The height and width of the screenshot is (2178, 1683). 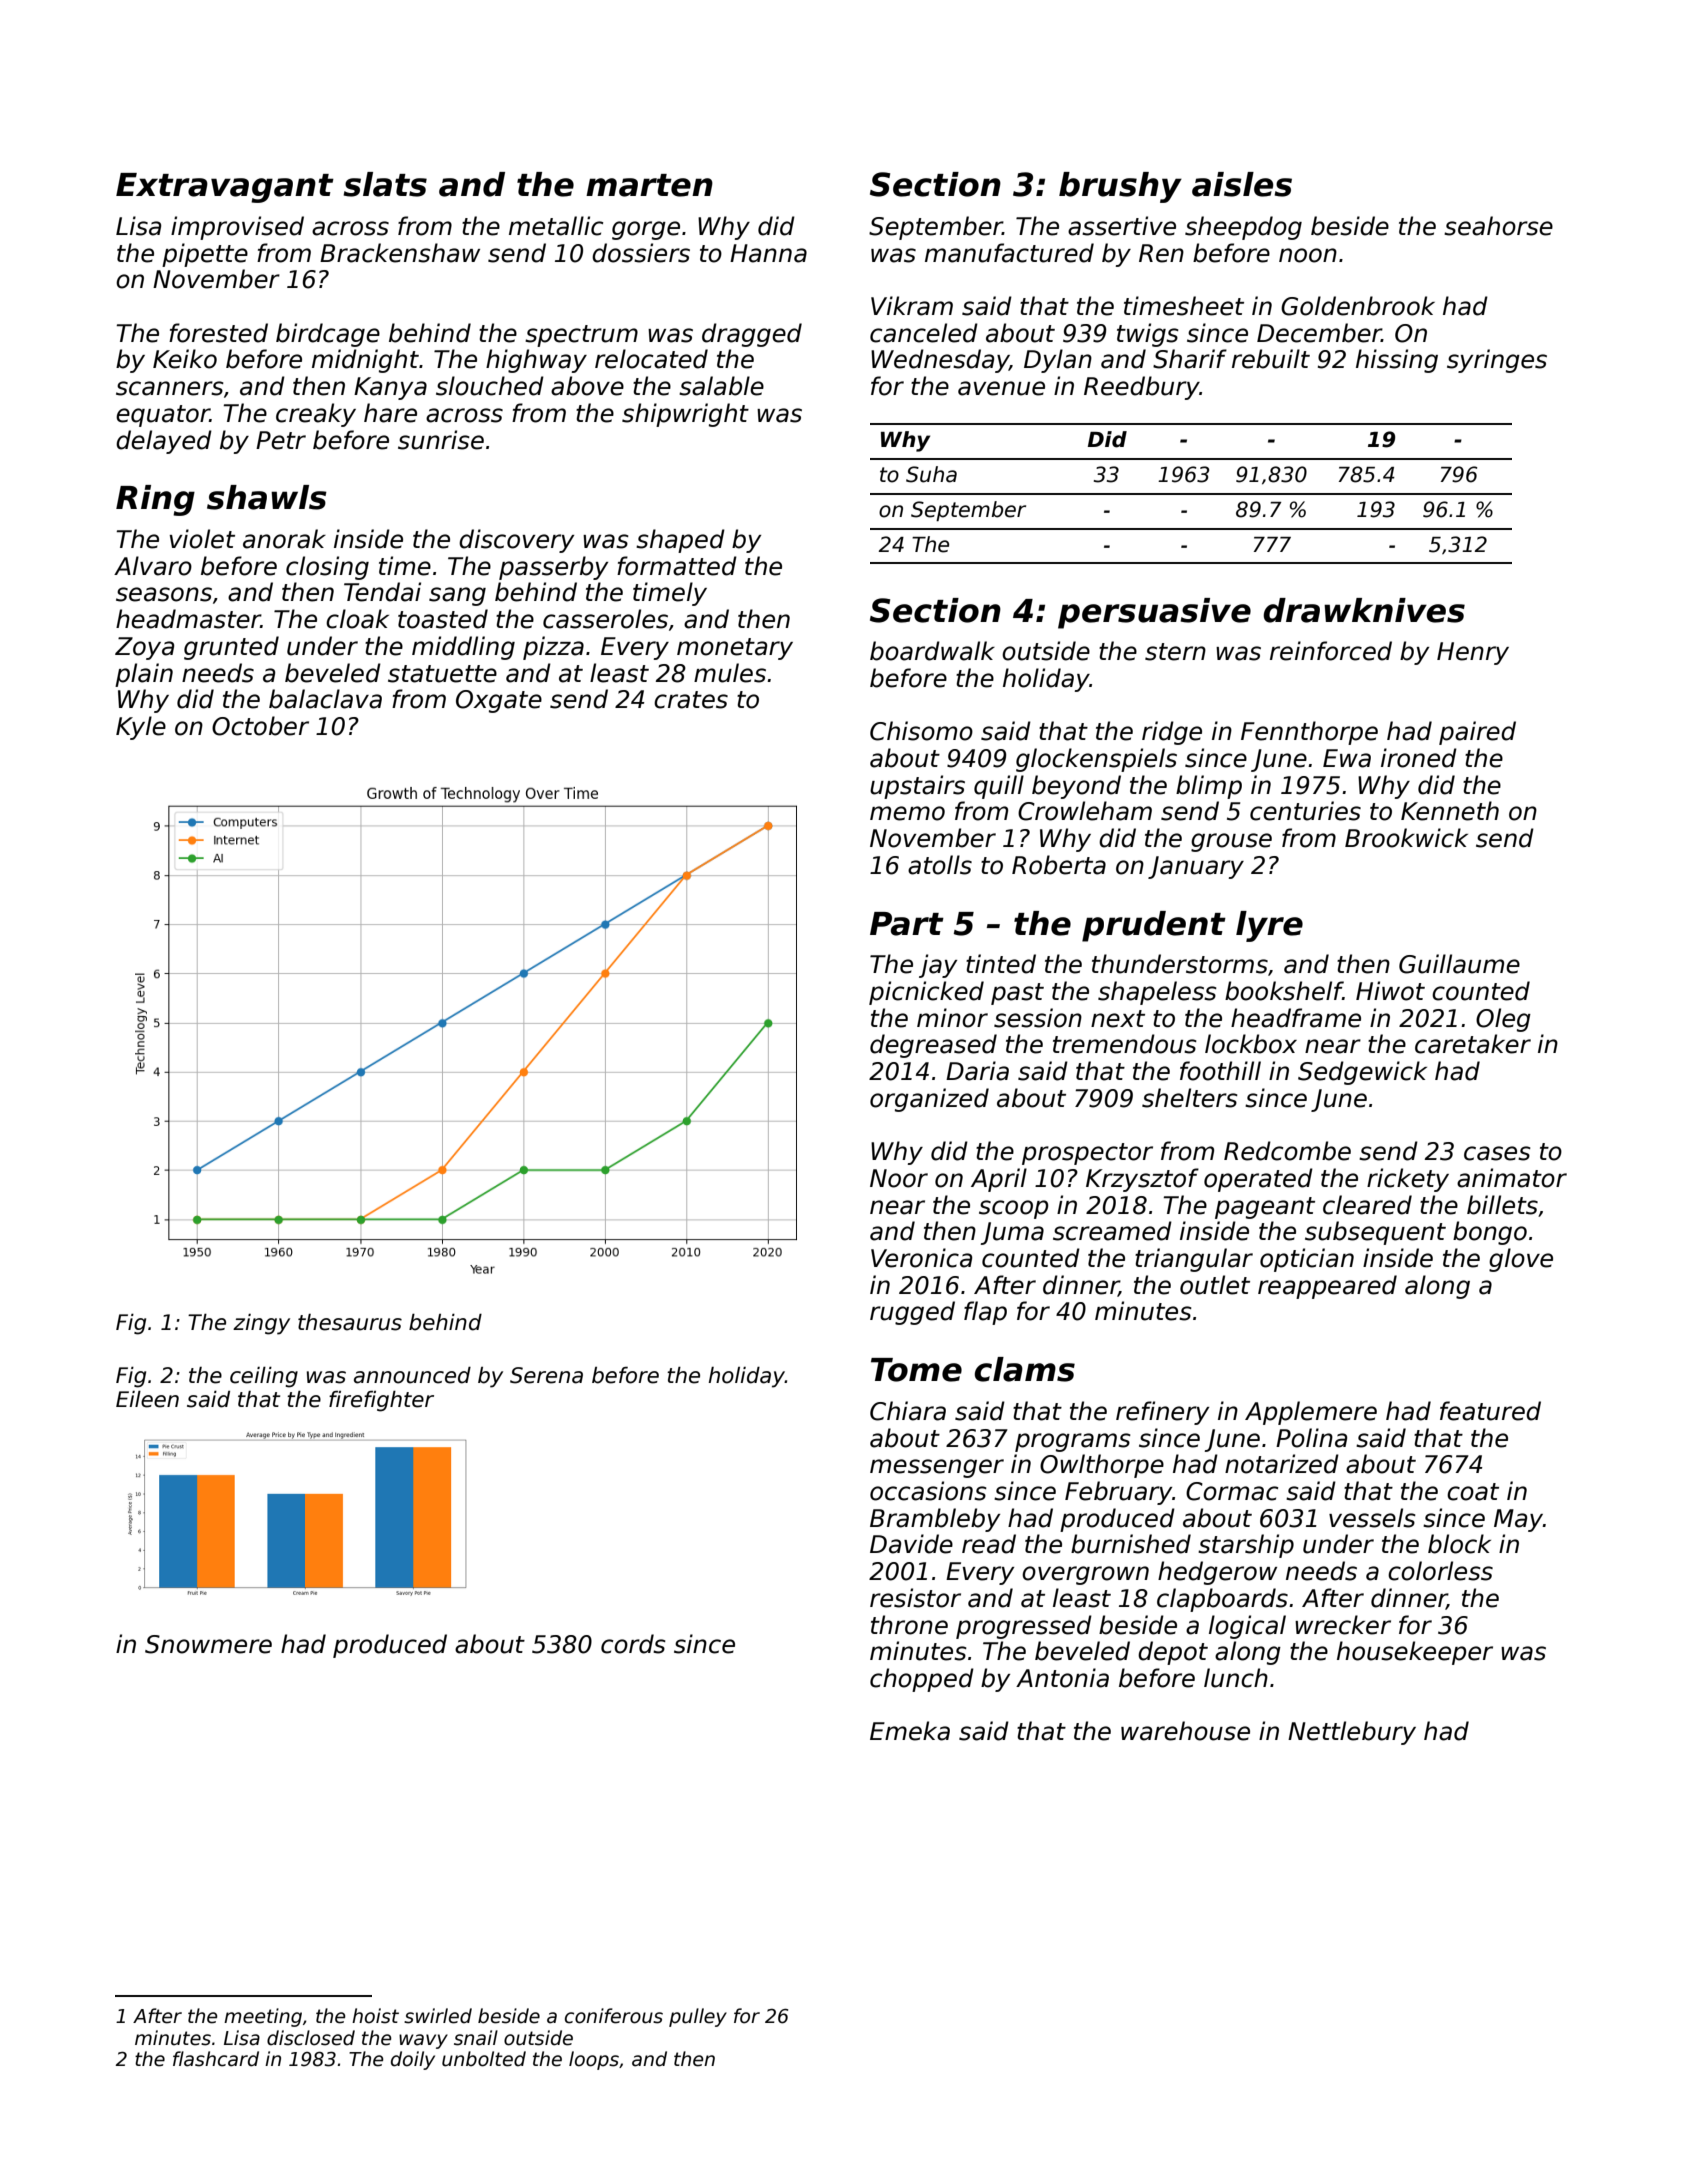 I want to click on Cormac, so click(x=1232, y=1491).
